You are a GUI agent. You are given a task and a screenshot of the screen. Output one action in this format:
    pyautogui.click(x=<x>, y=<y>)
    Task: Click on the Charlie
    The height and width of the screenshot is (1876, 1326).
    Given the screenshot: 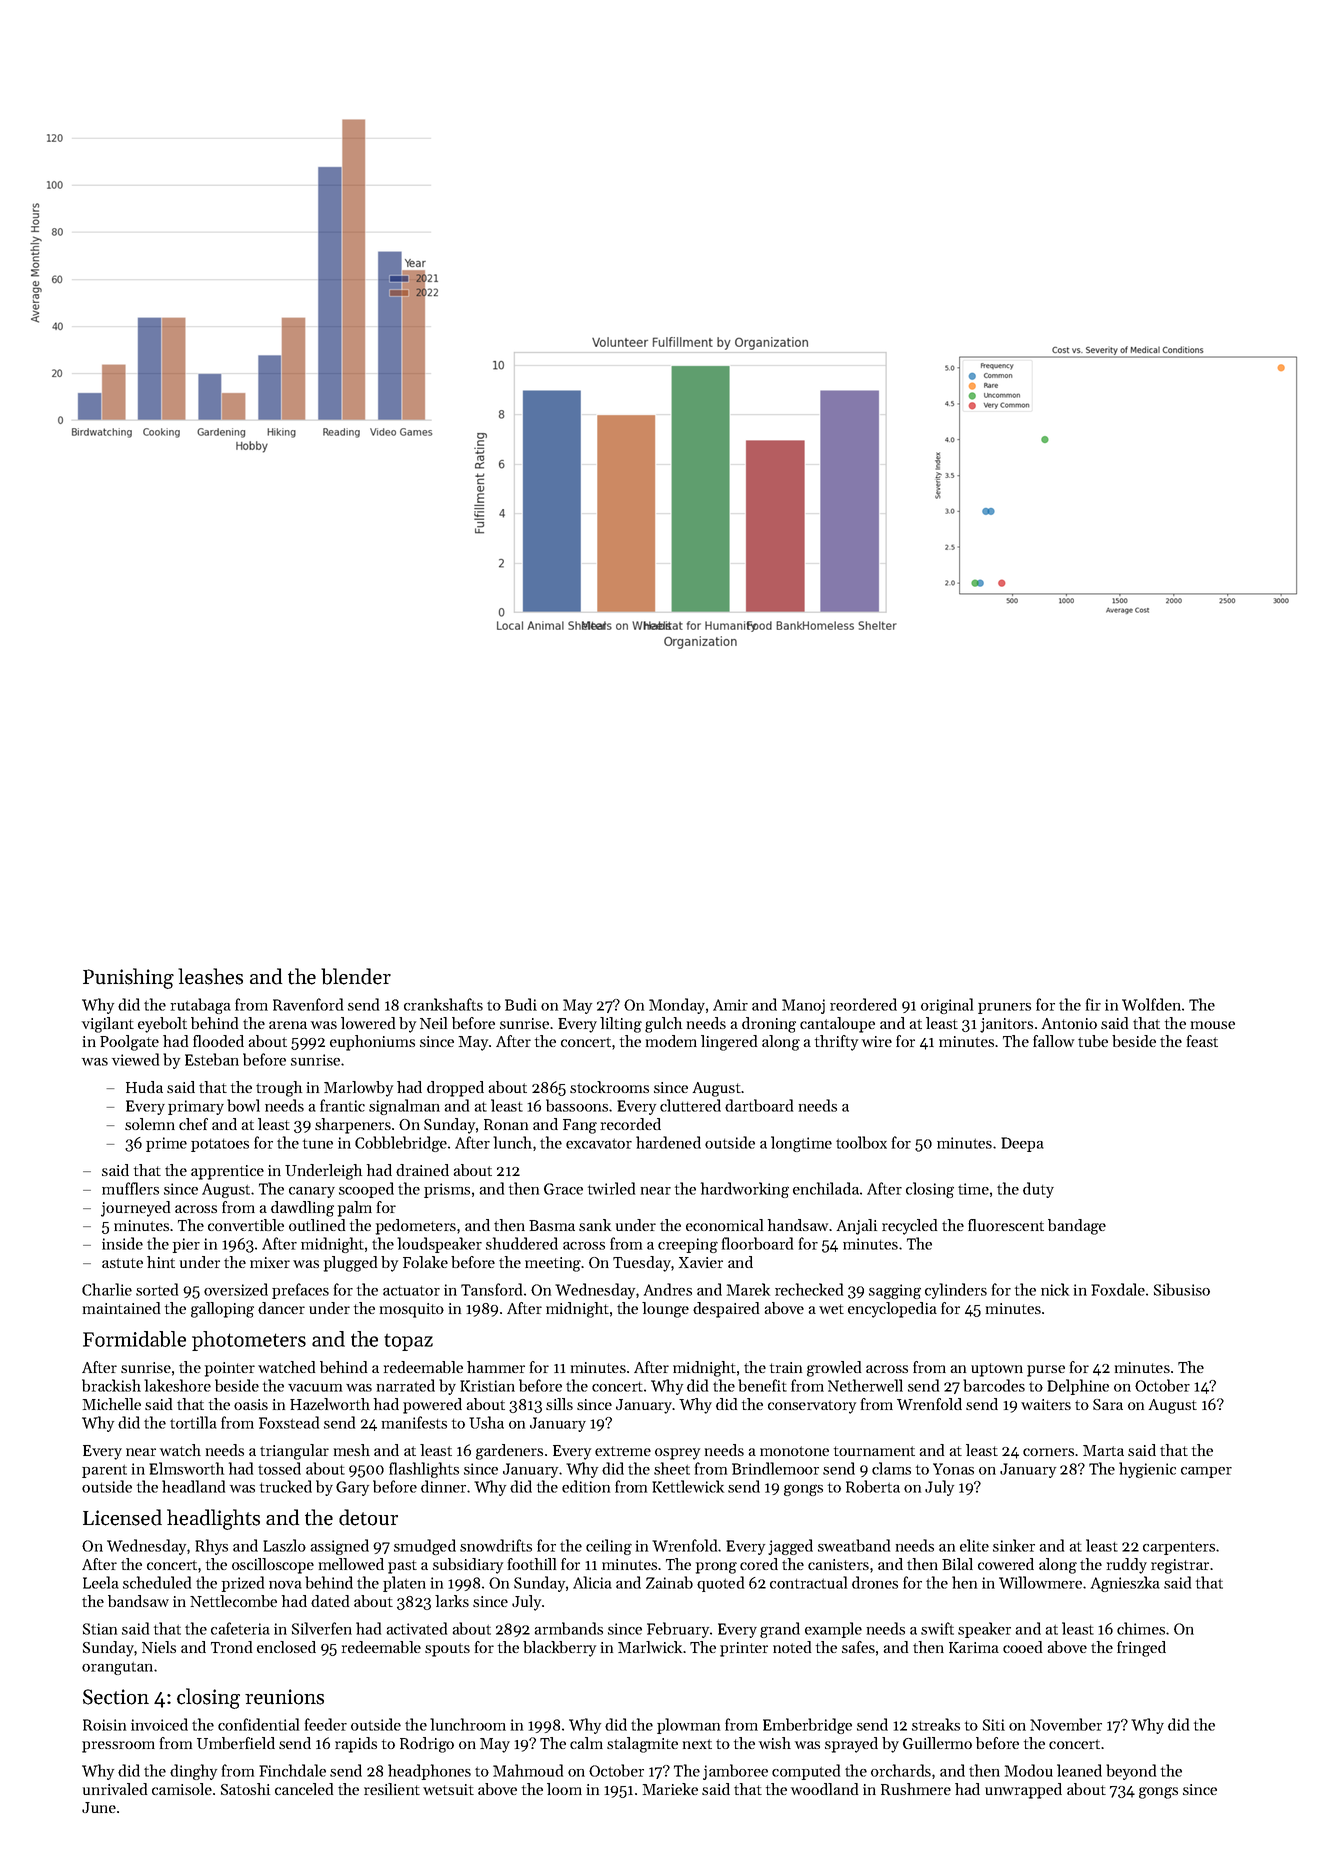 What is the action you would take?
    pyautogui.click(x=107, y=1289)
